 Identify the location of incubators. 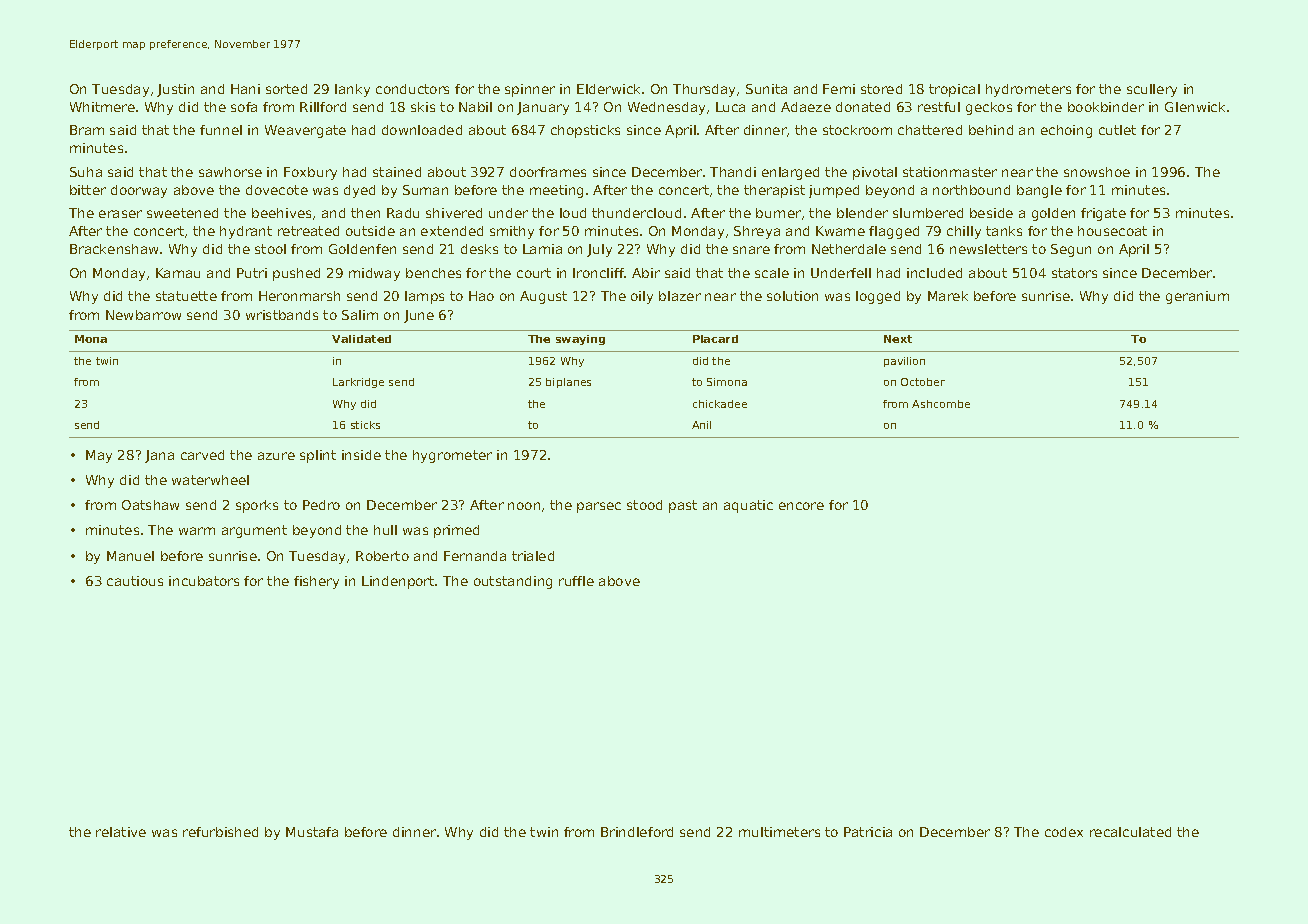
(204, 581).
